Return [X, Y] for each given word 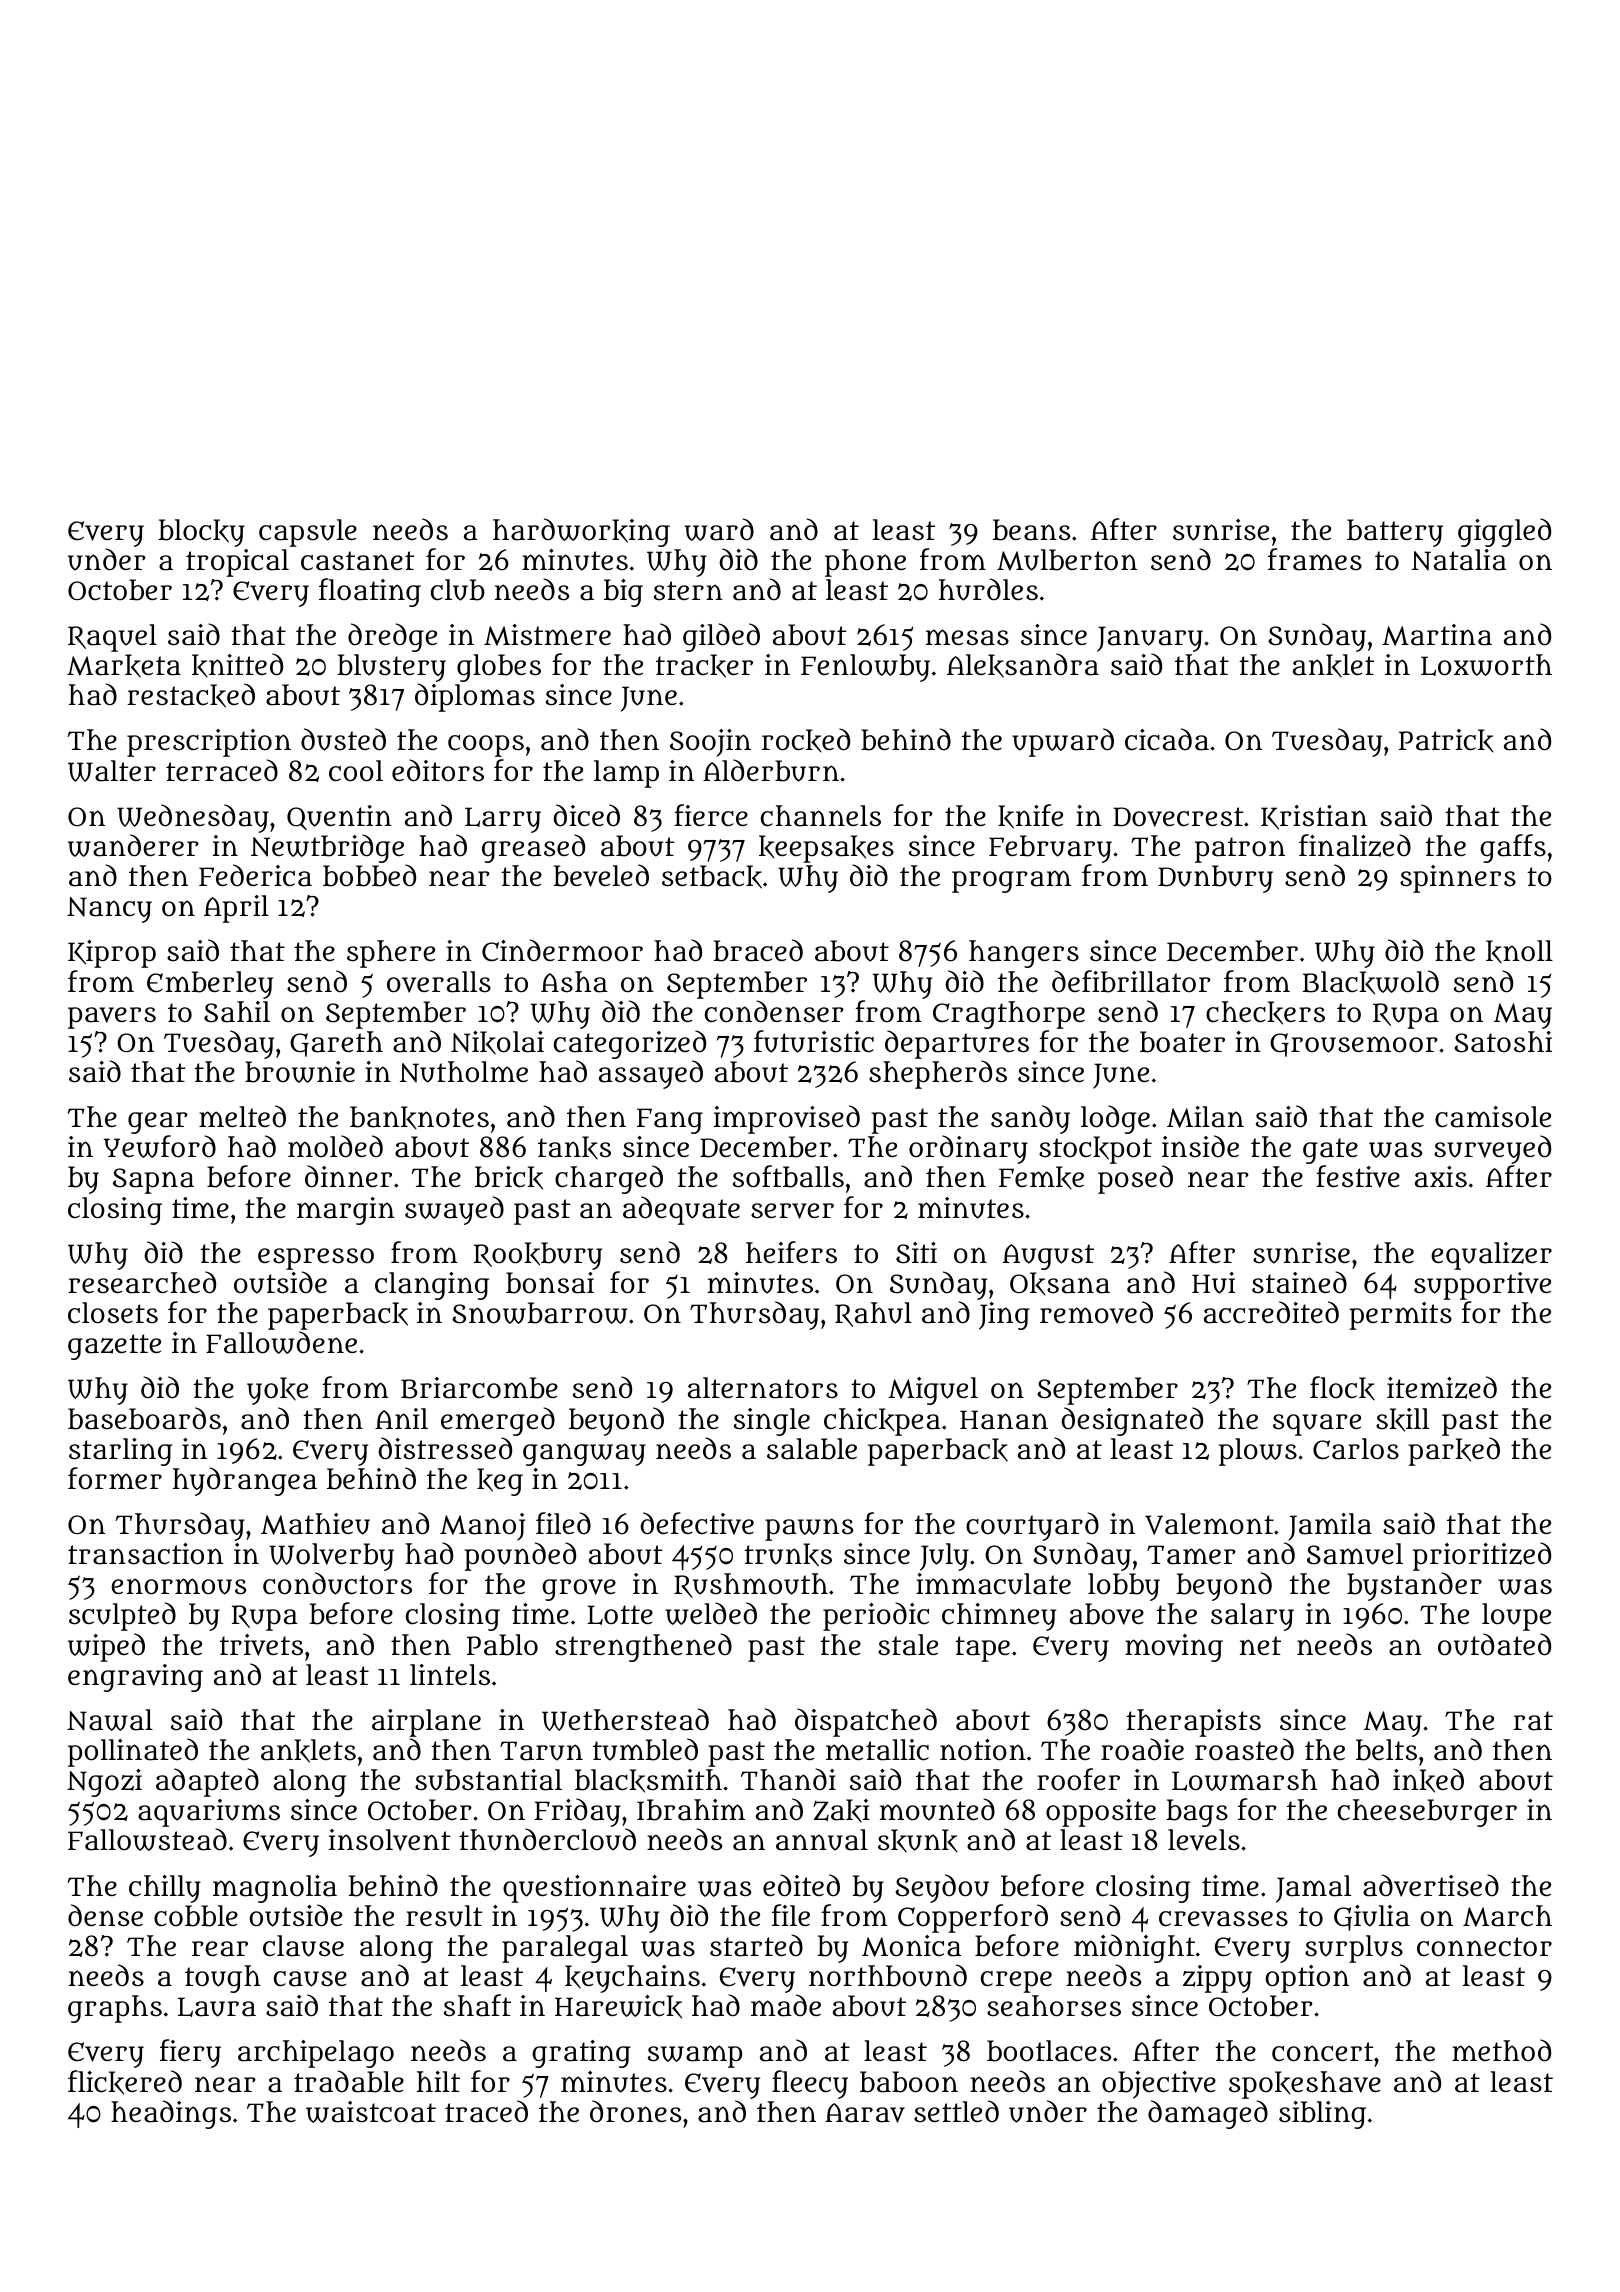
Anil [401, 1418]
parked [1454, 1451]
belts [1386, 1750]
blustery [391, 668]
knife [1030, 816]
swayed [454, 1210]
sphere [391, 954]
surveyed [1492, 1150]
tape [982, 1649]
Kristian [1314, 817]
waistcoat [371, 2112]
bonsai [550, 1283]
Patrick [1446, 741]
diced [586, 815]
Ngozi [104, 1783]
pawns [809, 1529]
